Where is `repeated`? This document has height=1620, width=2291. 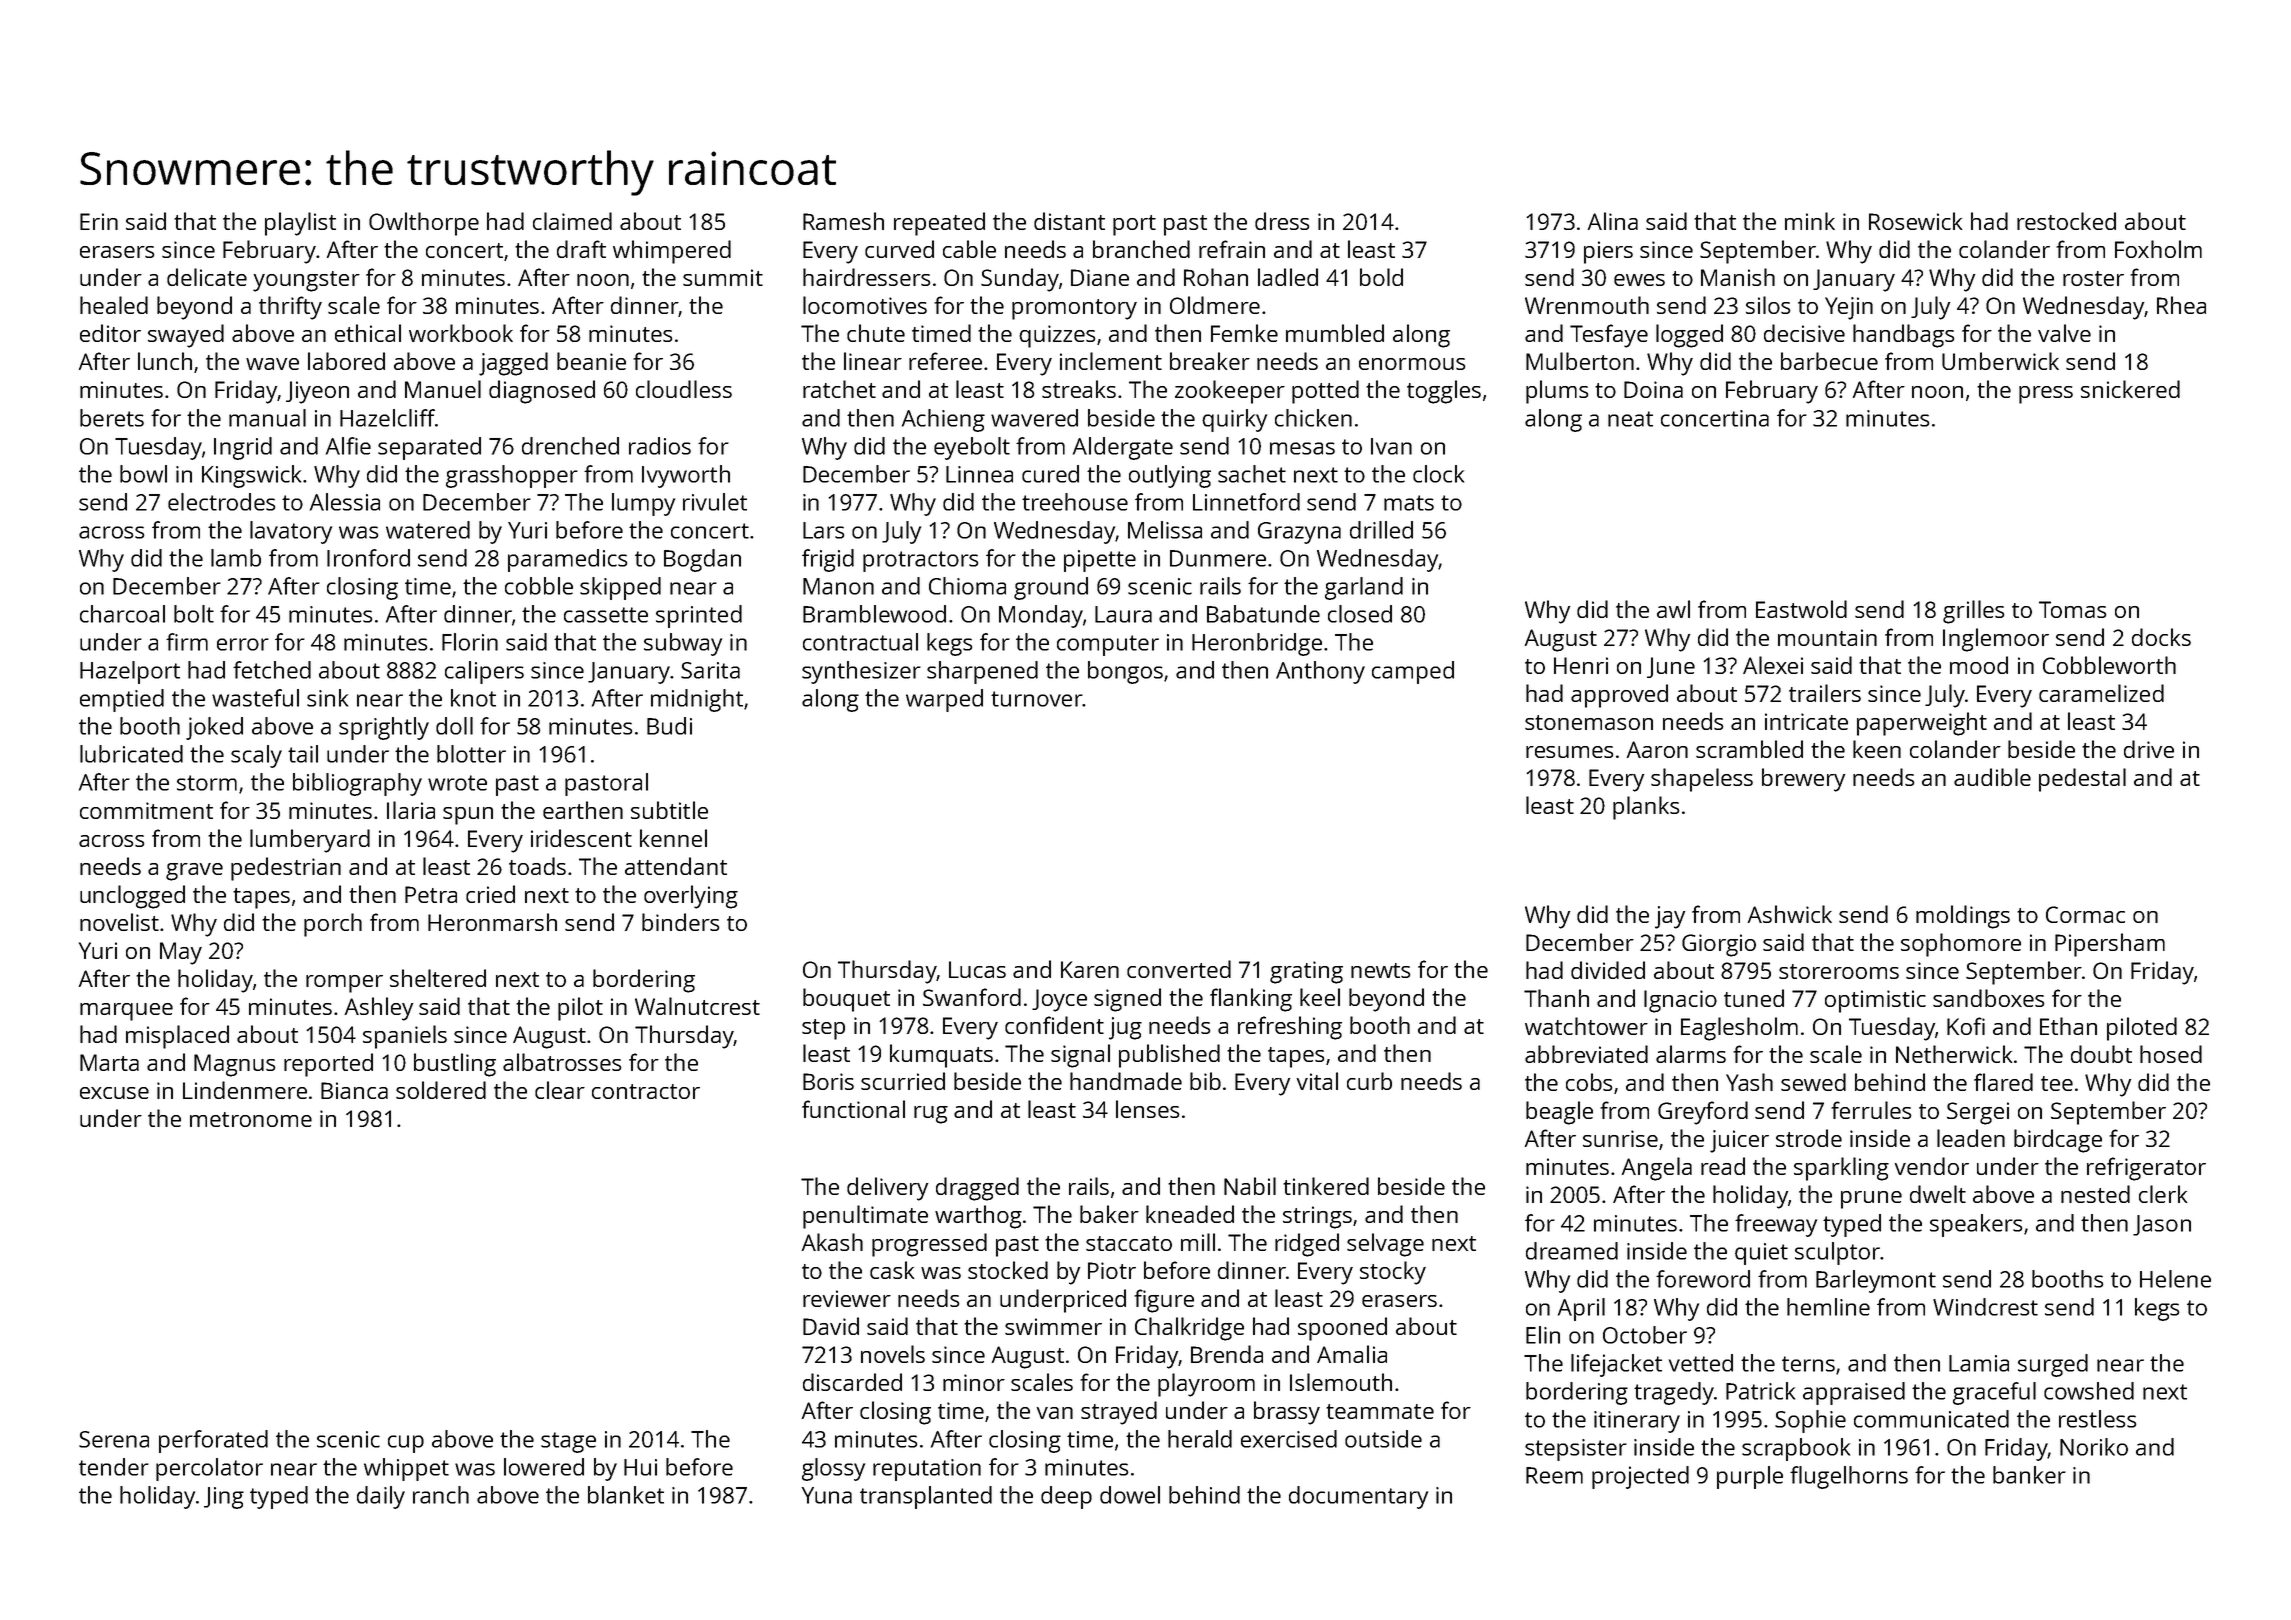 repeated is located at coordinates (939, 224).
